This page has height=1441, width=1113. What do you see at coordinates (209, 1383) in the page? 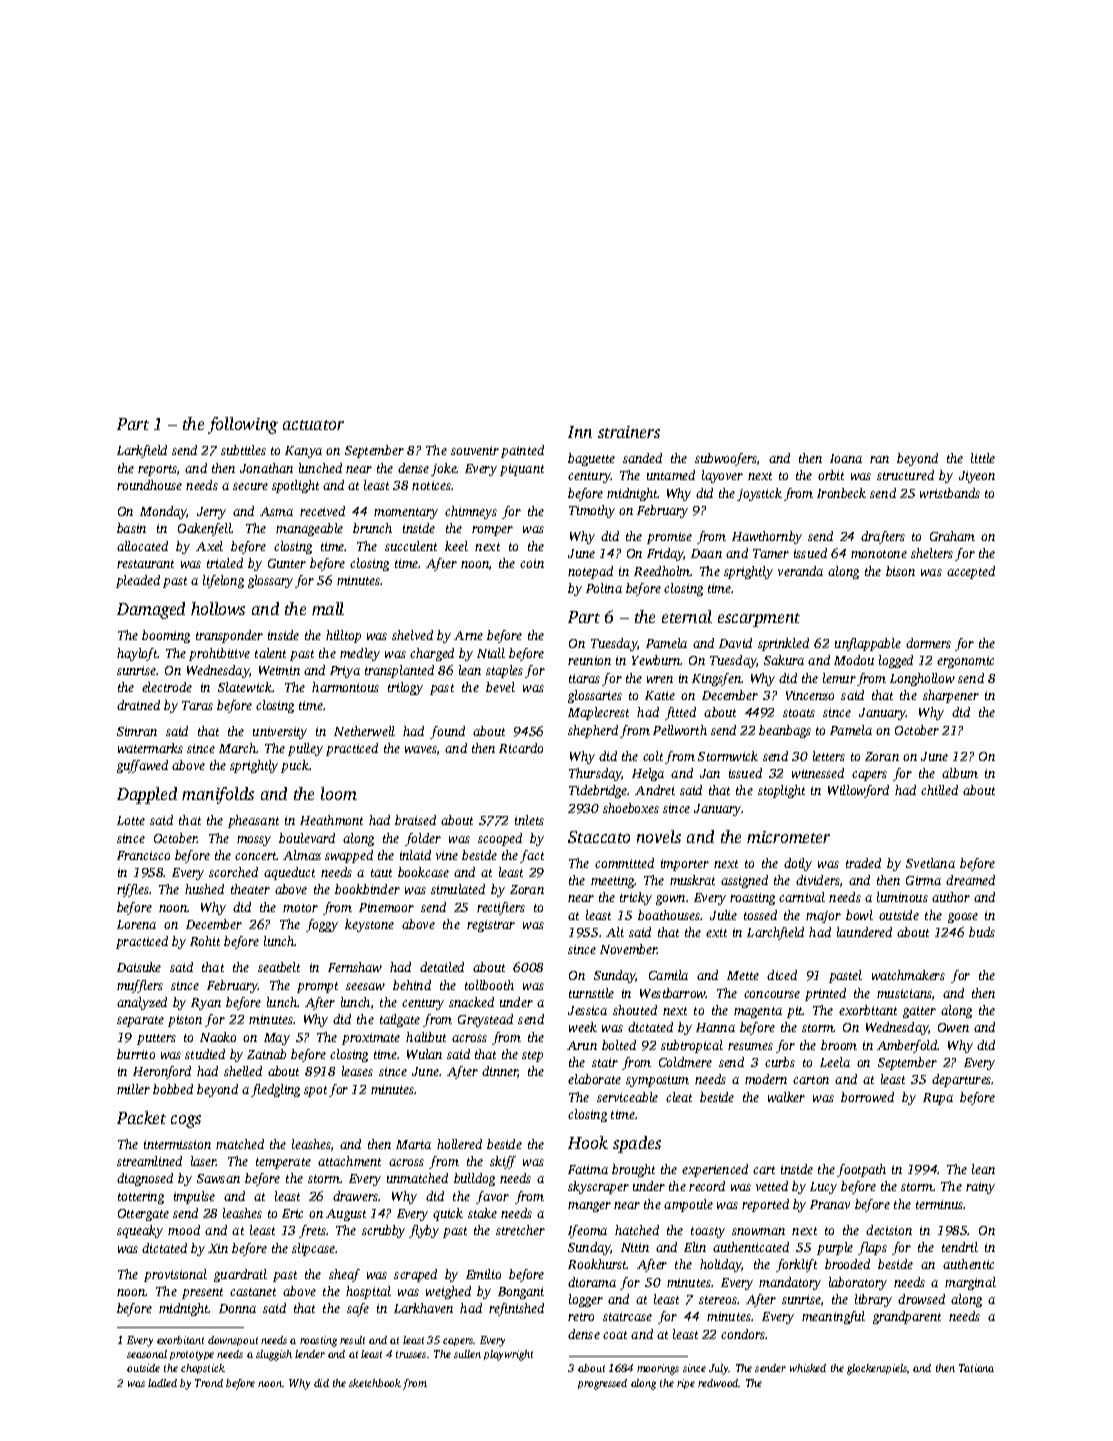
I see `Trond` at bounding box center [209, 1383].
